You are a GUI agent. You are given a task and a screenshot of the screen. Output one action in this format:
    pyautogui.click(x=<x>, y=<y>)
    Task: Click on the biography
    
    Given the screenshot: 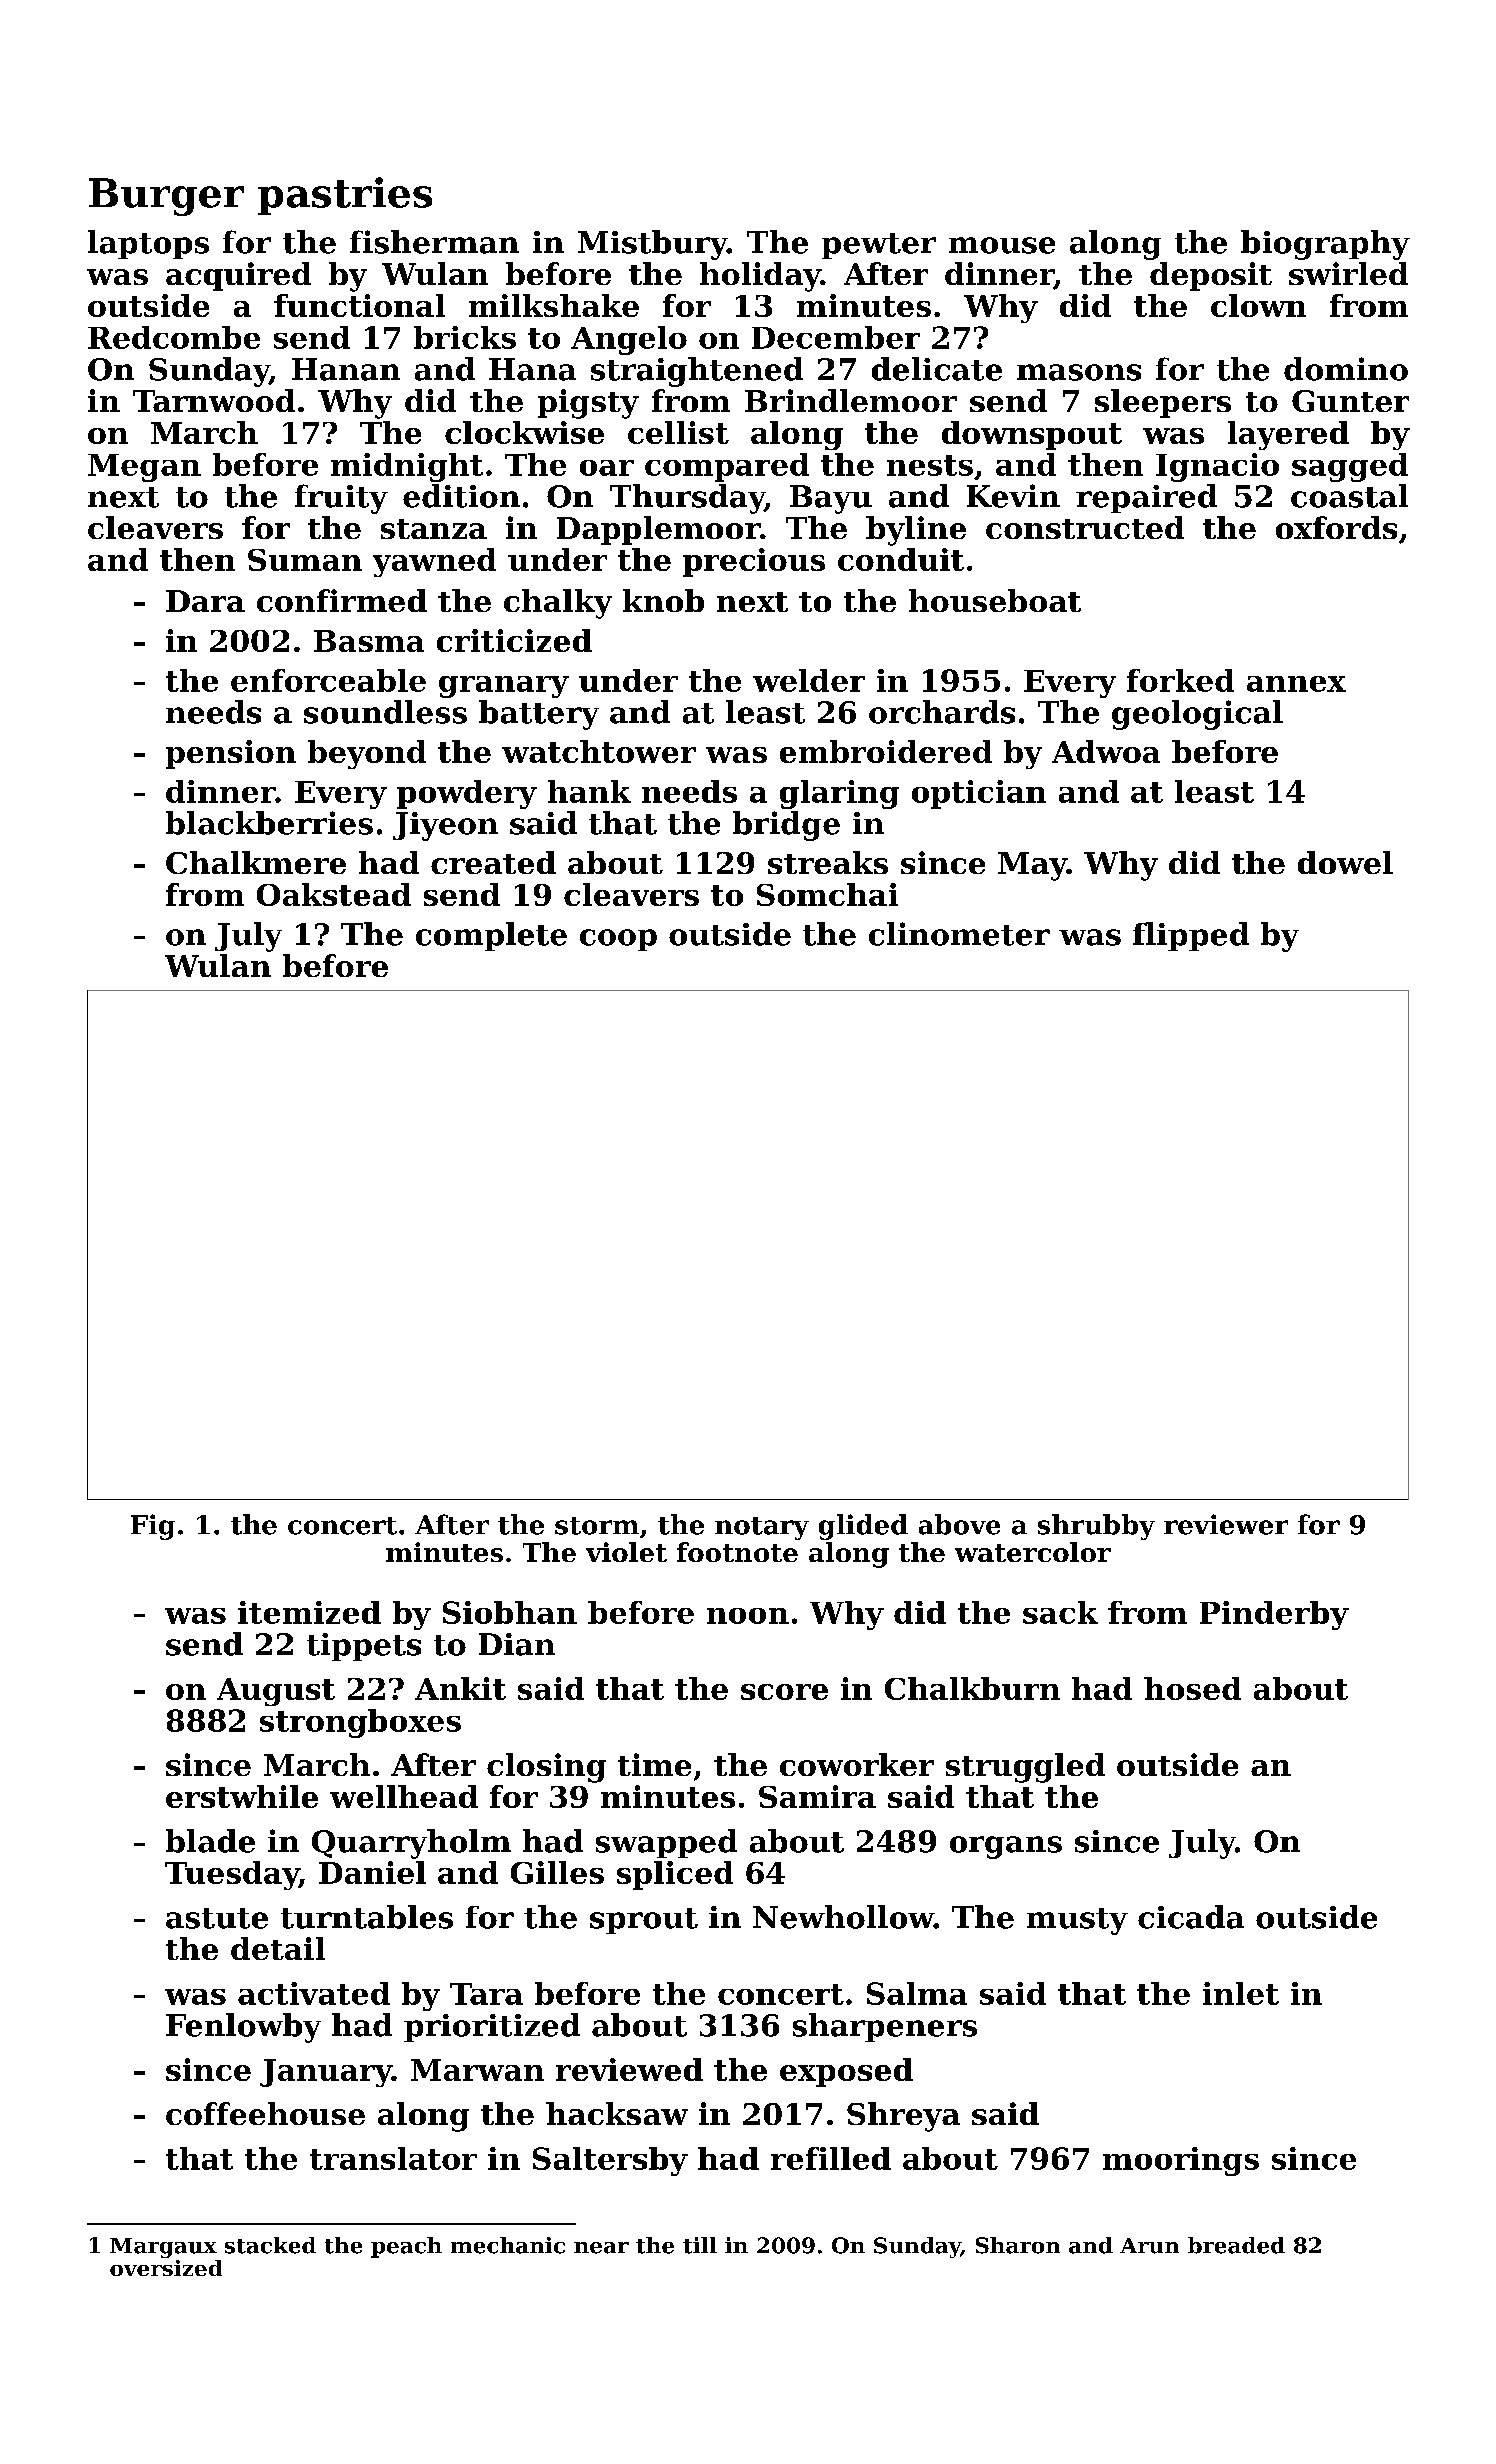 What is the action you would take?
    pyautogui.click(x=1325, y=245)
